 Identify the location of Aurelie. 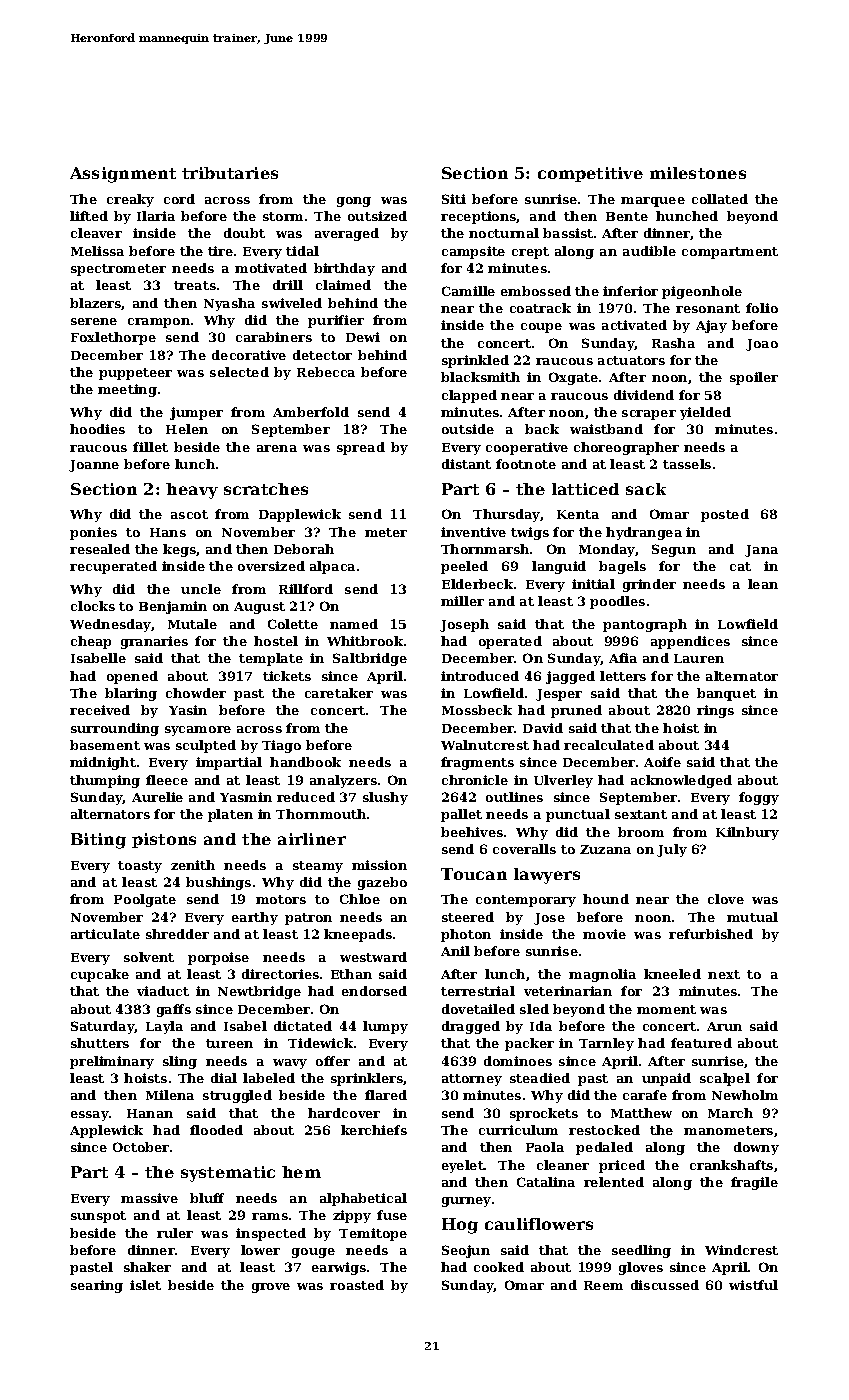
(157, 797).
